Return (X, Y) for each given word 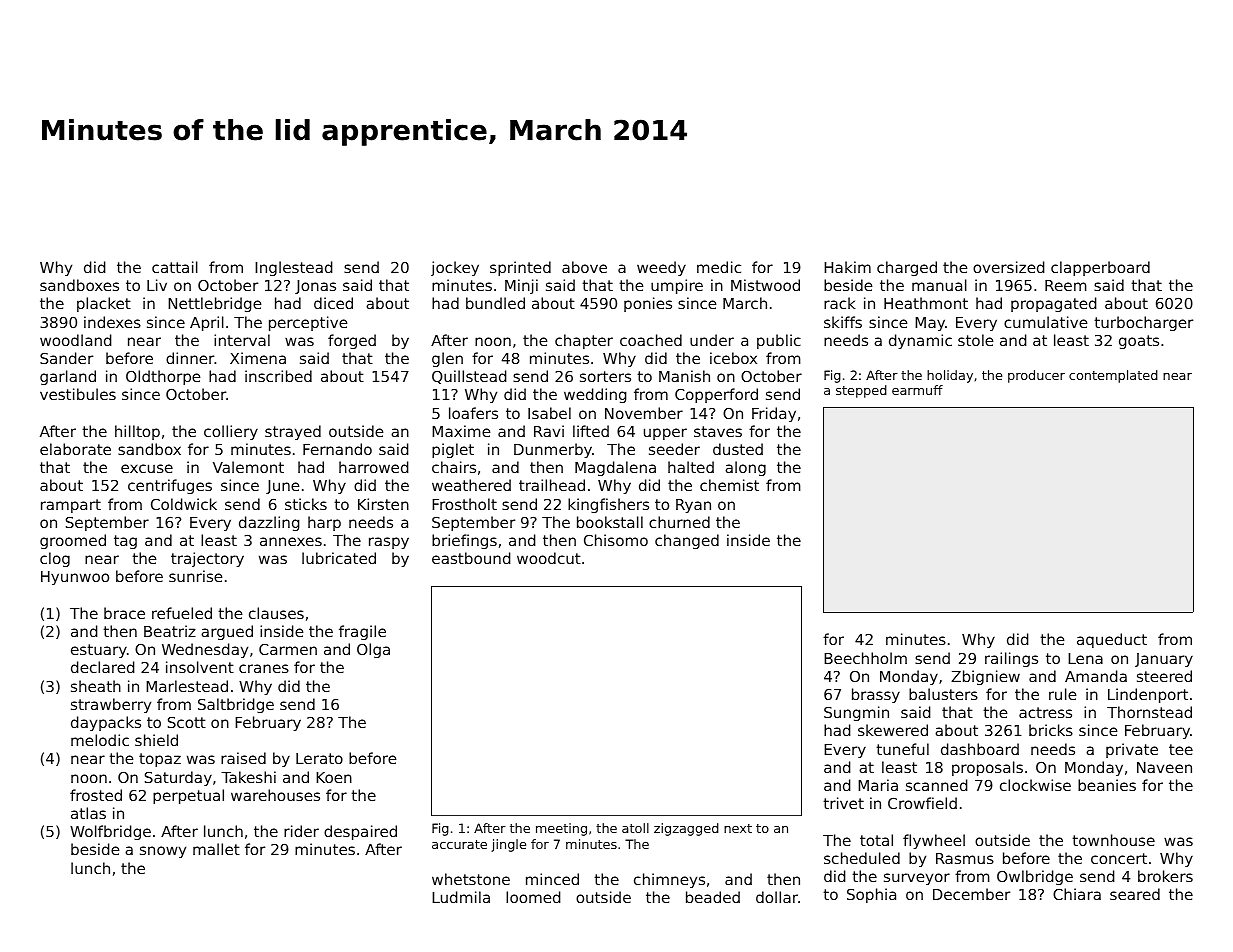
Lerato (319, 758)
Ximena (258, 358)
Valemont (248, 467)
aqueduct (1112, 640)
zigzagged (686, 829)
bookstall (610, 522)
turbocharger (1143, 323)
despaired (360, 832)
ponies (648, 304)
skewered (893, 730)
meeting (561, 829)
